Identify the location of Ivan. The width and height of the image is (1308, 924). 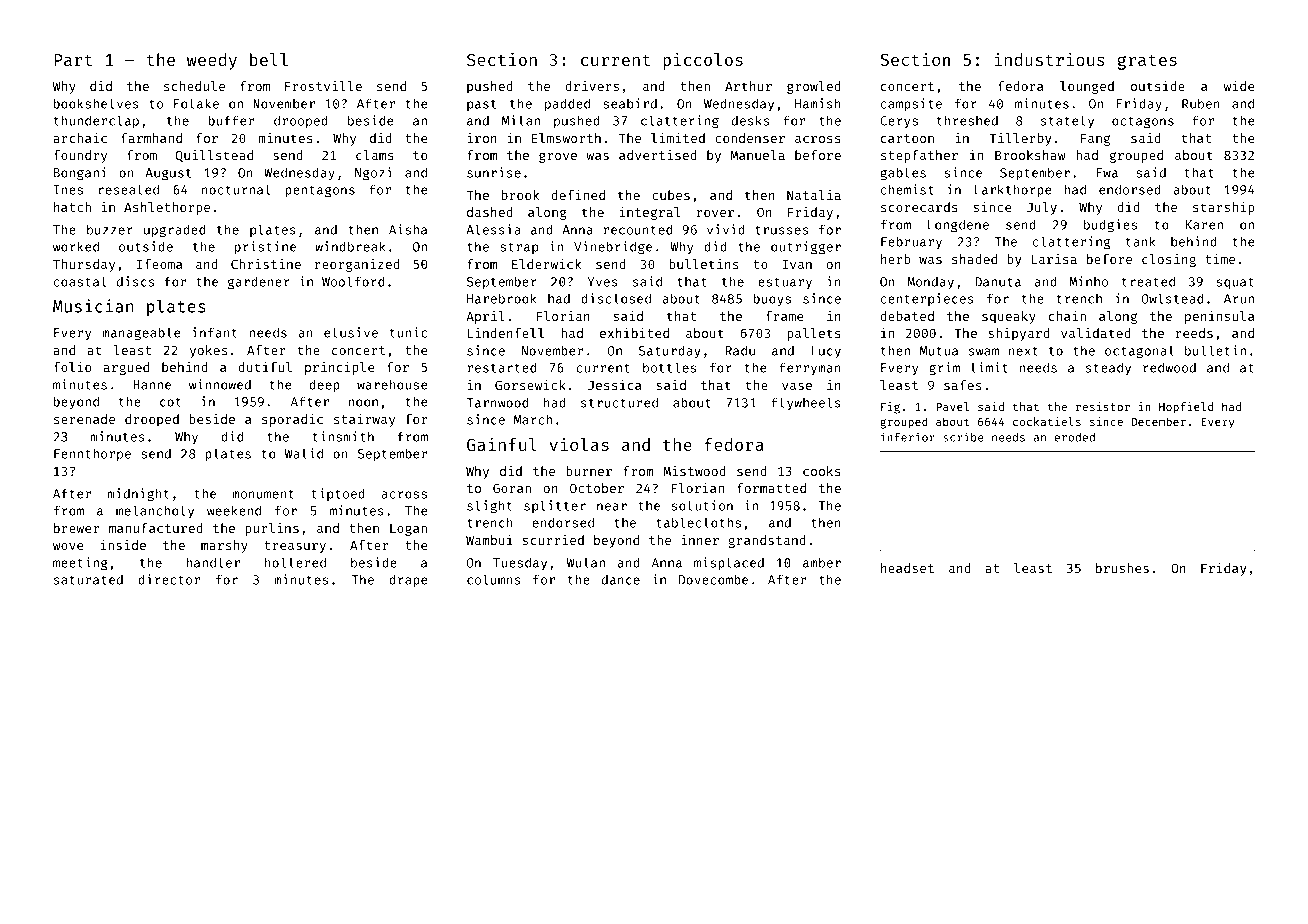
(797, 264).
